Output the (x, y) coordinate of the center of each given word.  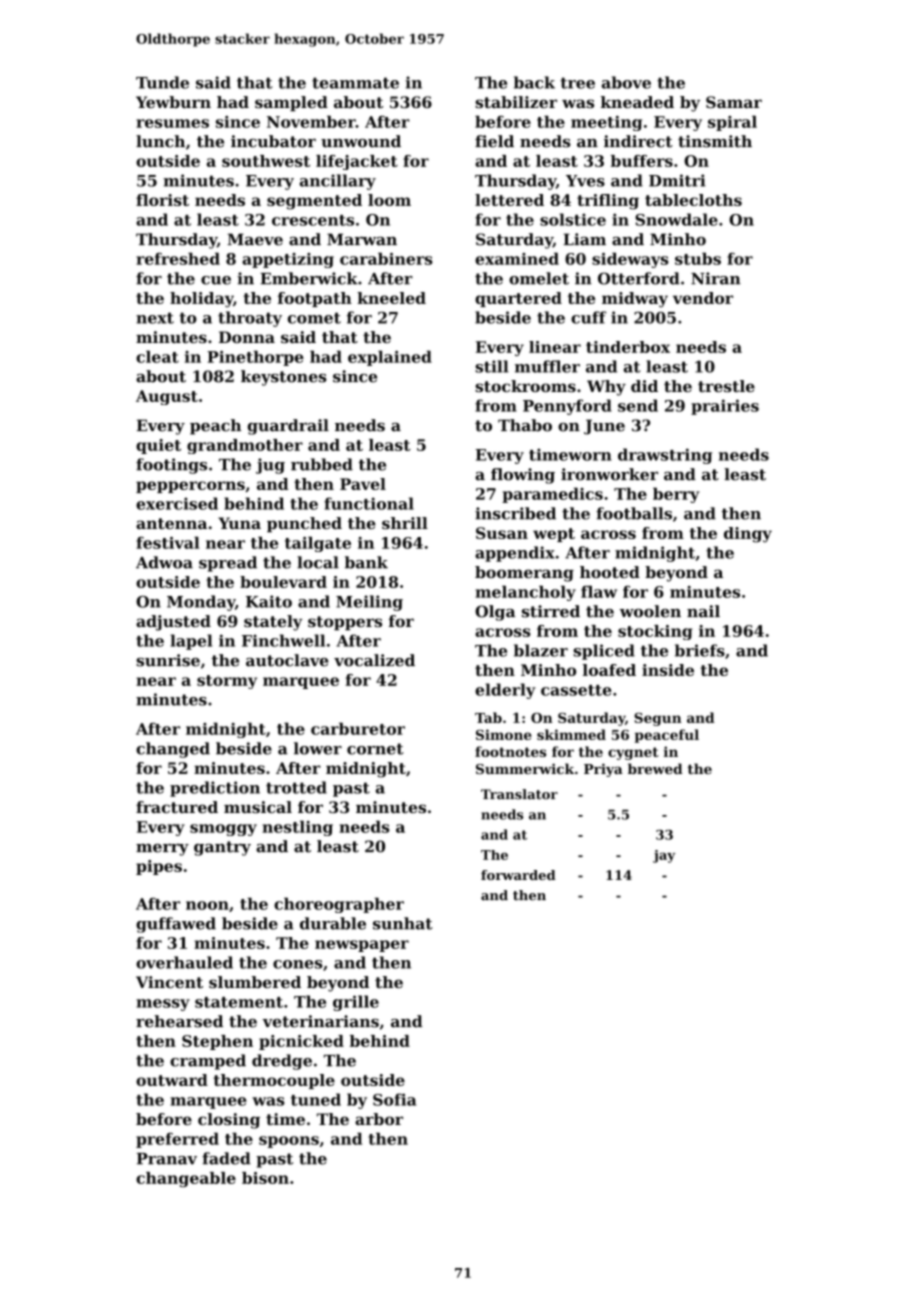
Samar (734, 102)
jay (664, 856)
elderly (505, 691)
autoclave (287, 660)
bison (265, 1178)
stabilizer (516, 102)
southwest (266, 161)
